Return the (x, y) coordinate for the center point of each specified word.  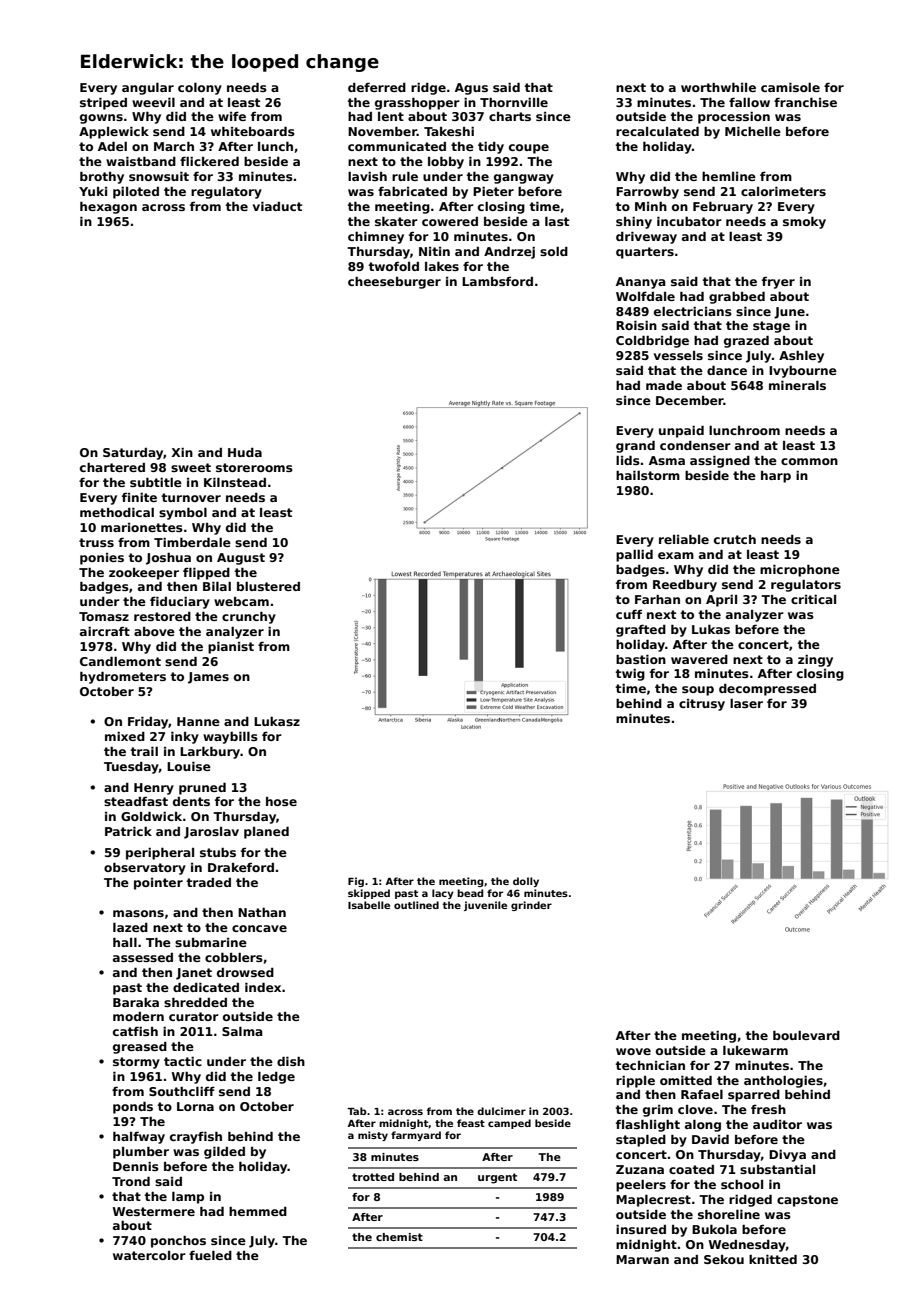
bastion (641, 659)
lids (628, 460)
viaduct (277, 206)
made (664, 385)
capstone (807, 1201)
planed (266, 833)
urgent (497, 1178)
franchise (805, 102)
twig (630, 675)
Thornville (514, 102)
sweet (191, 467)
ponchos (178, 1242)
